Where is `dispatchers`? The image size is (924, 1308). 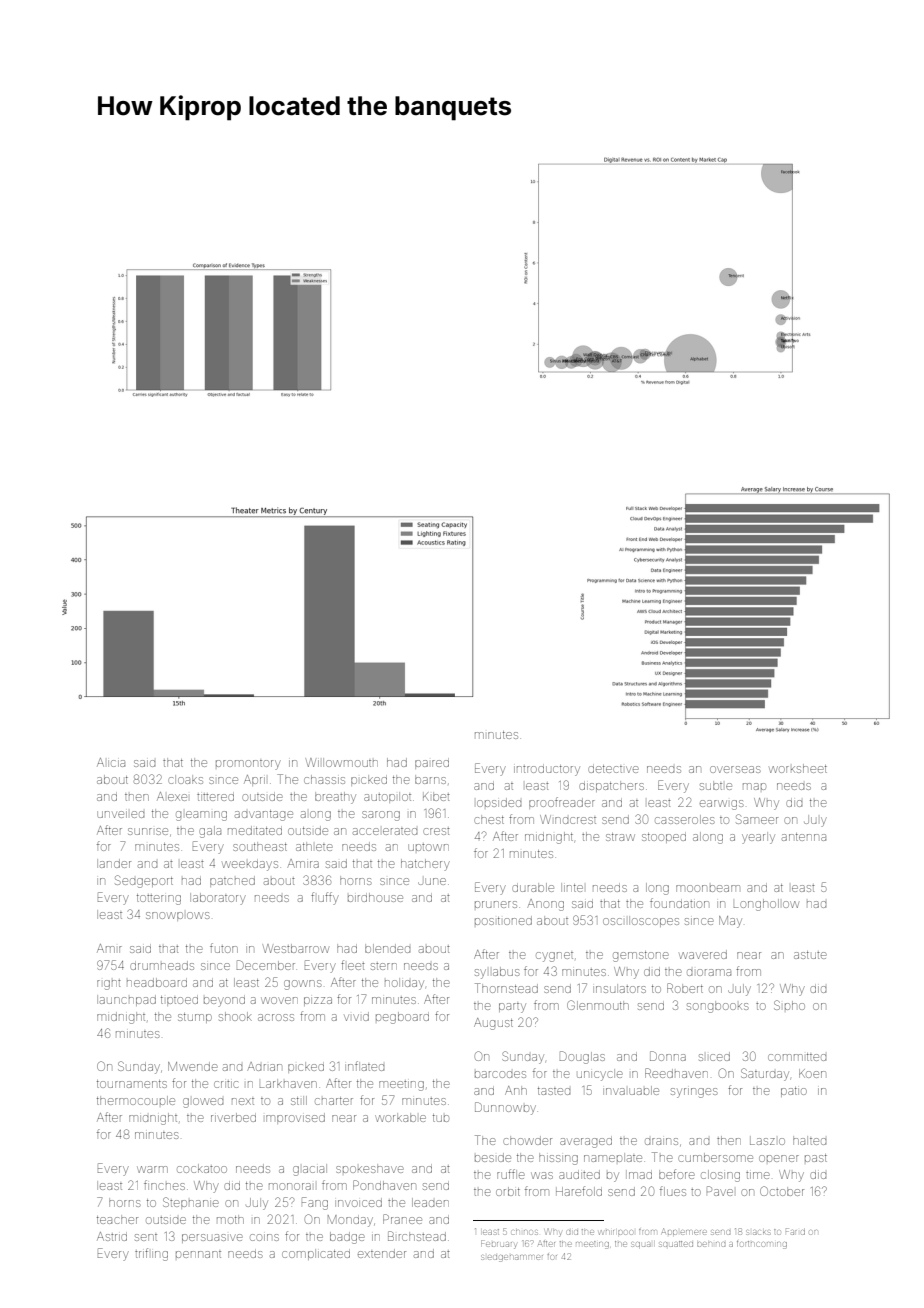
dispatchers is located at coordinates (611, 786).
